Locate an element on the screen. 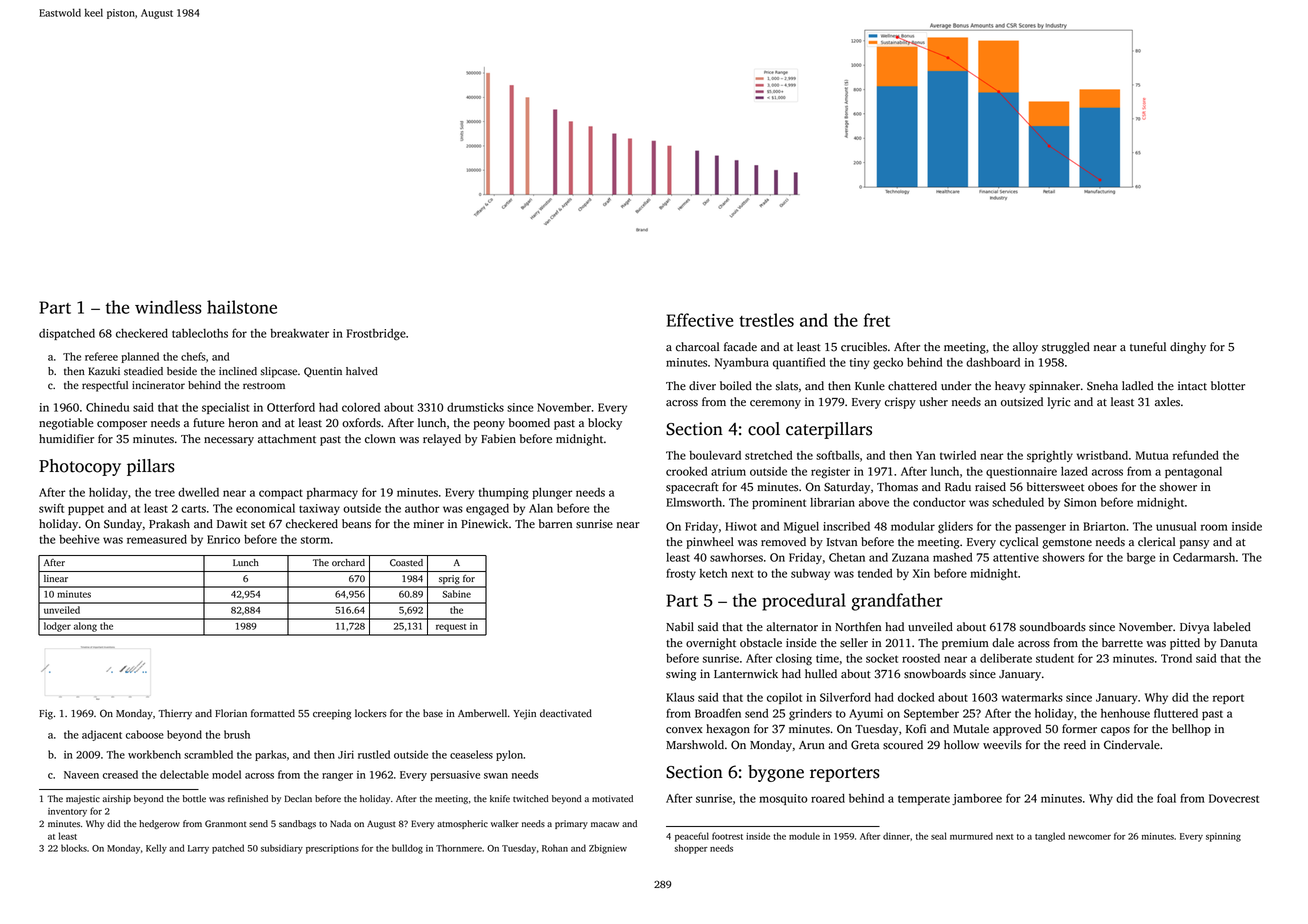 Image resolution: width=1308 pixels, height=924 pixels. Frostbridge is located at coordinates (376, 335).
